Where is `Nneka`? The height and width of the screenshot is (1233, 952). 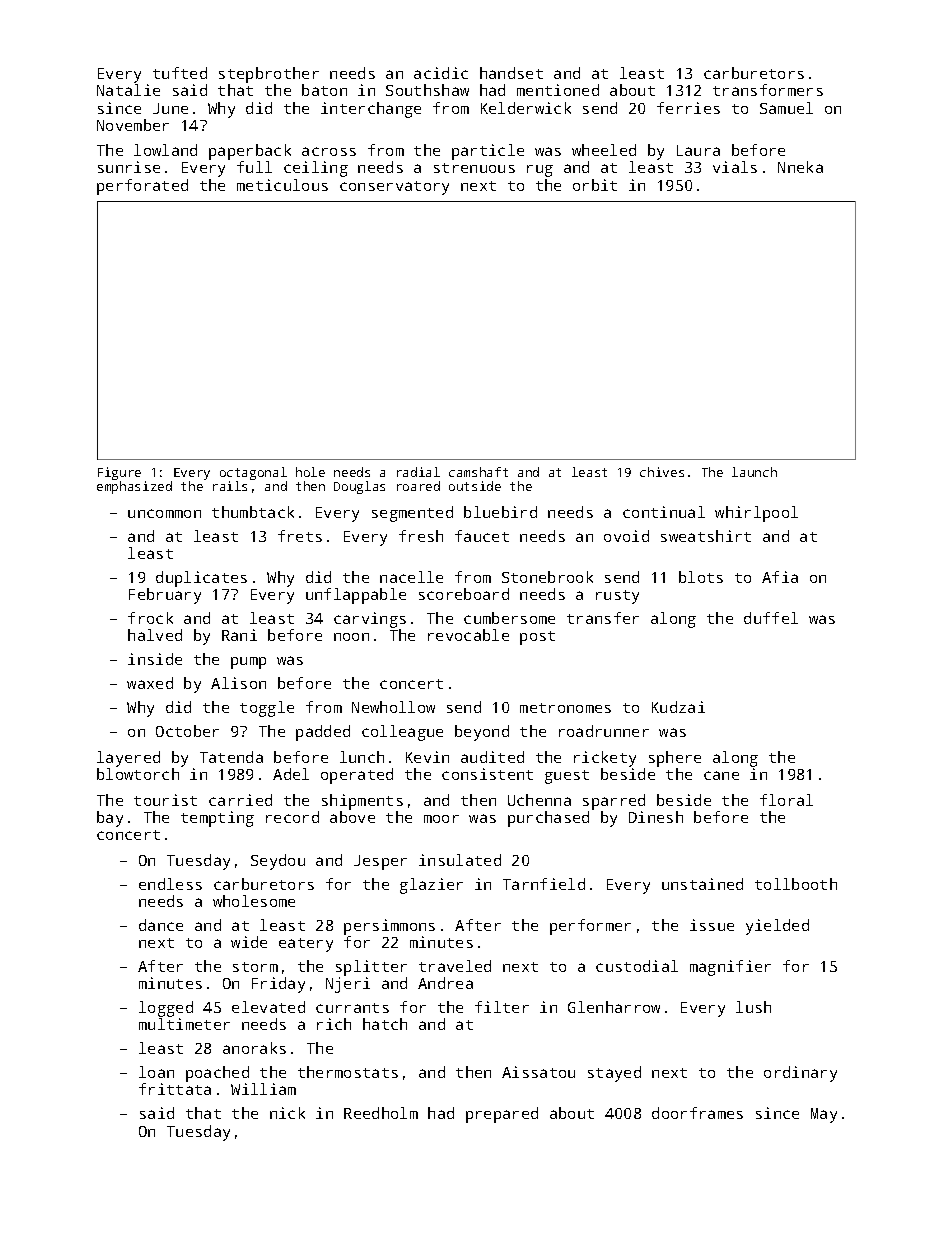
Nneka is located at coordinates (800, 167).
